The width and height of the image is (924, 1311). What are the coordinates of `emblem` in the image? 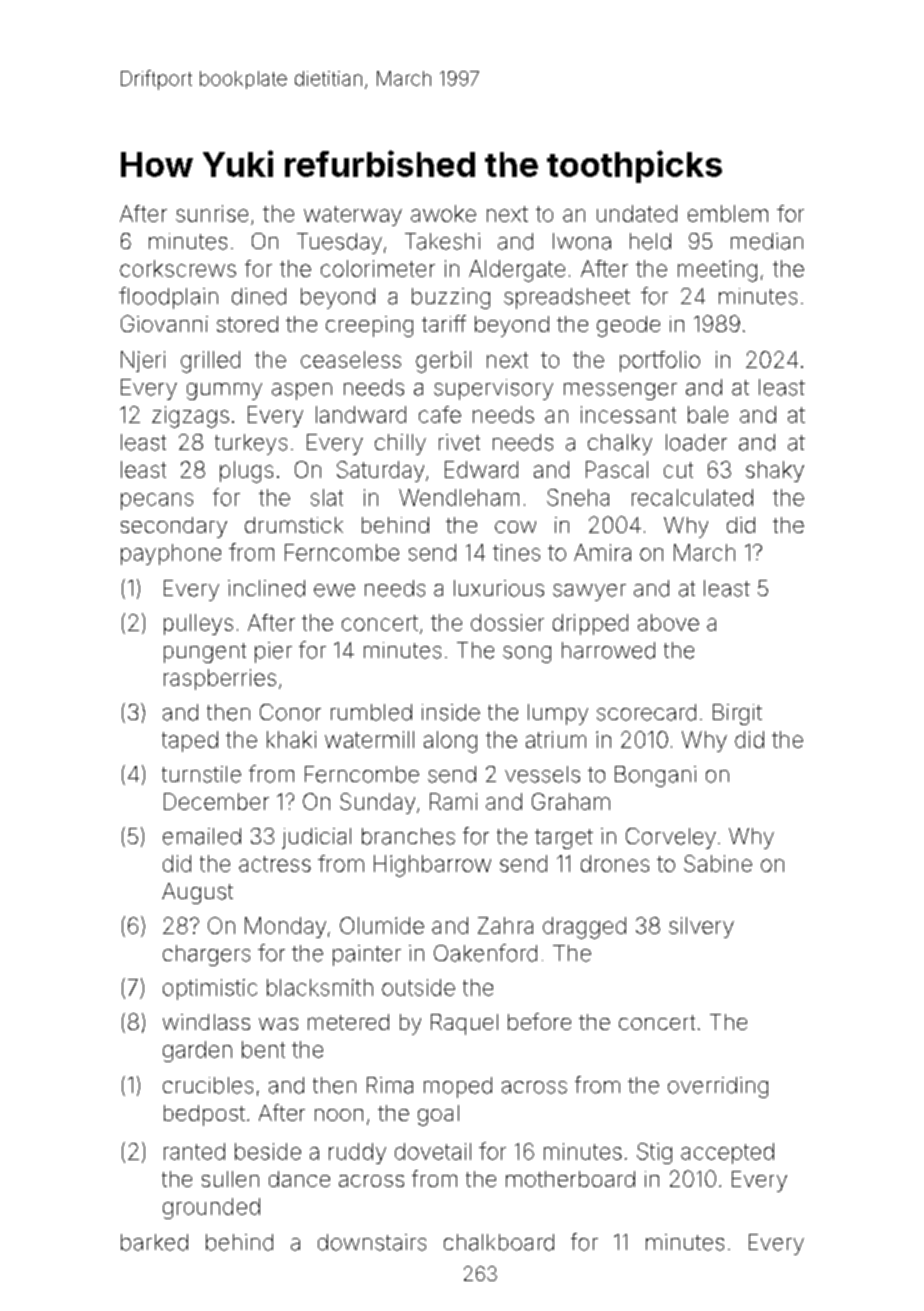 It's located at (728, 213).
